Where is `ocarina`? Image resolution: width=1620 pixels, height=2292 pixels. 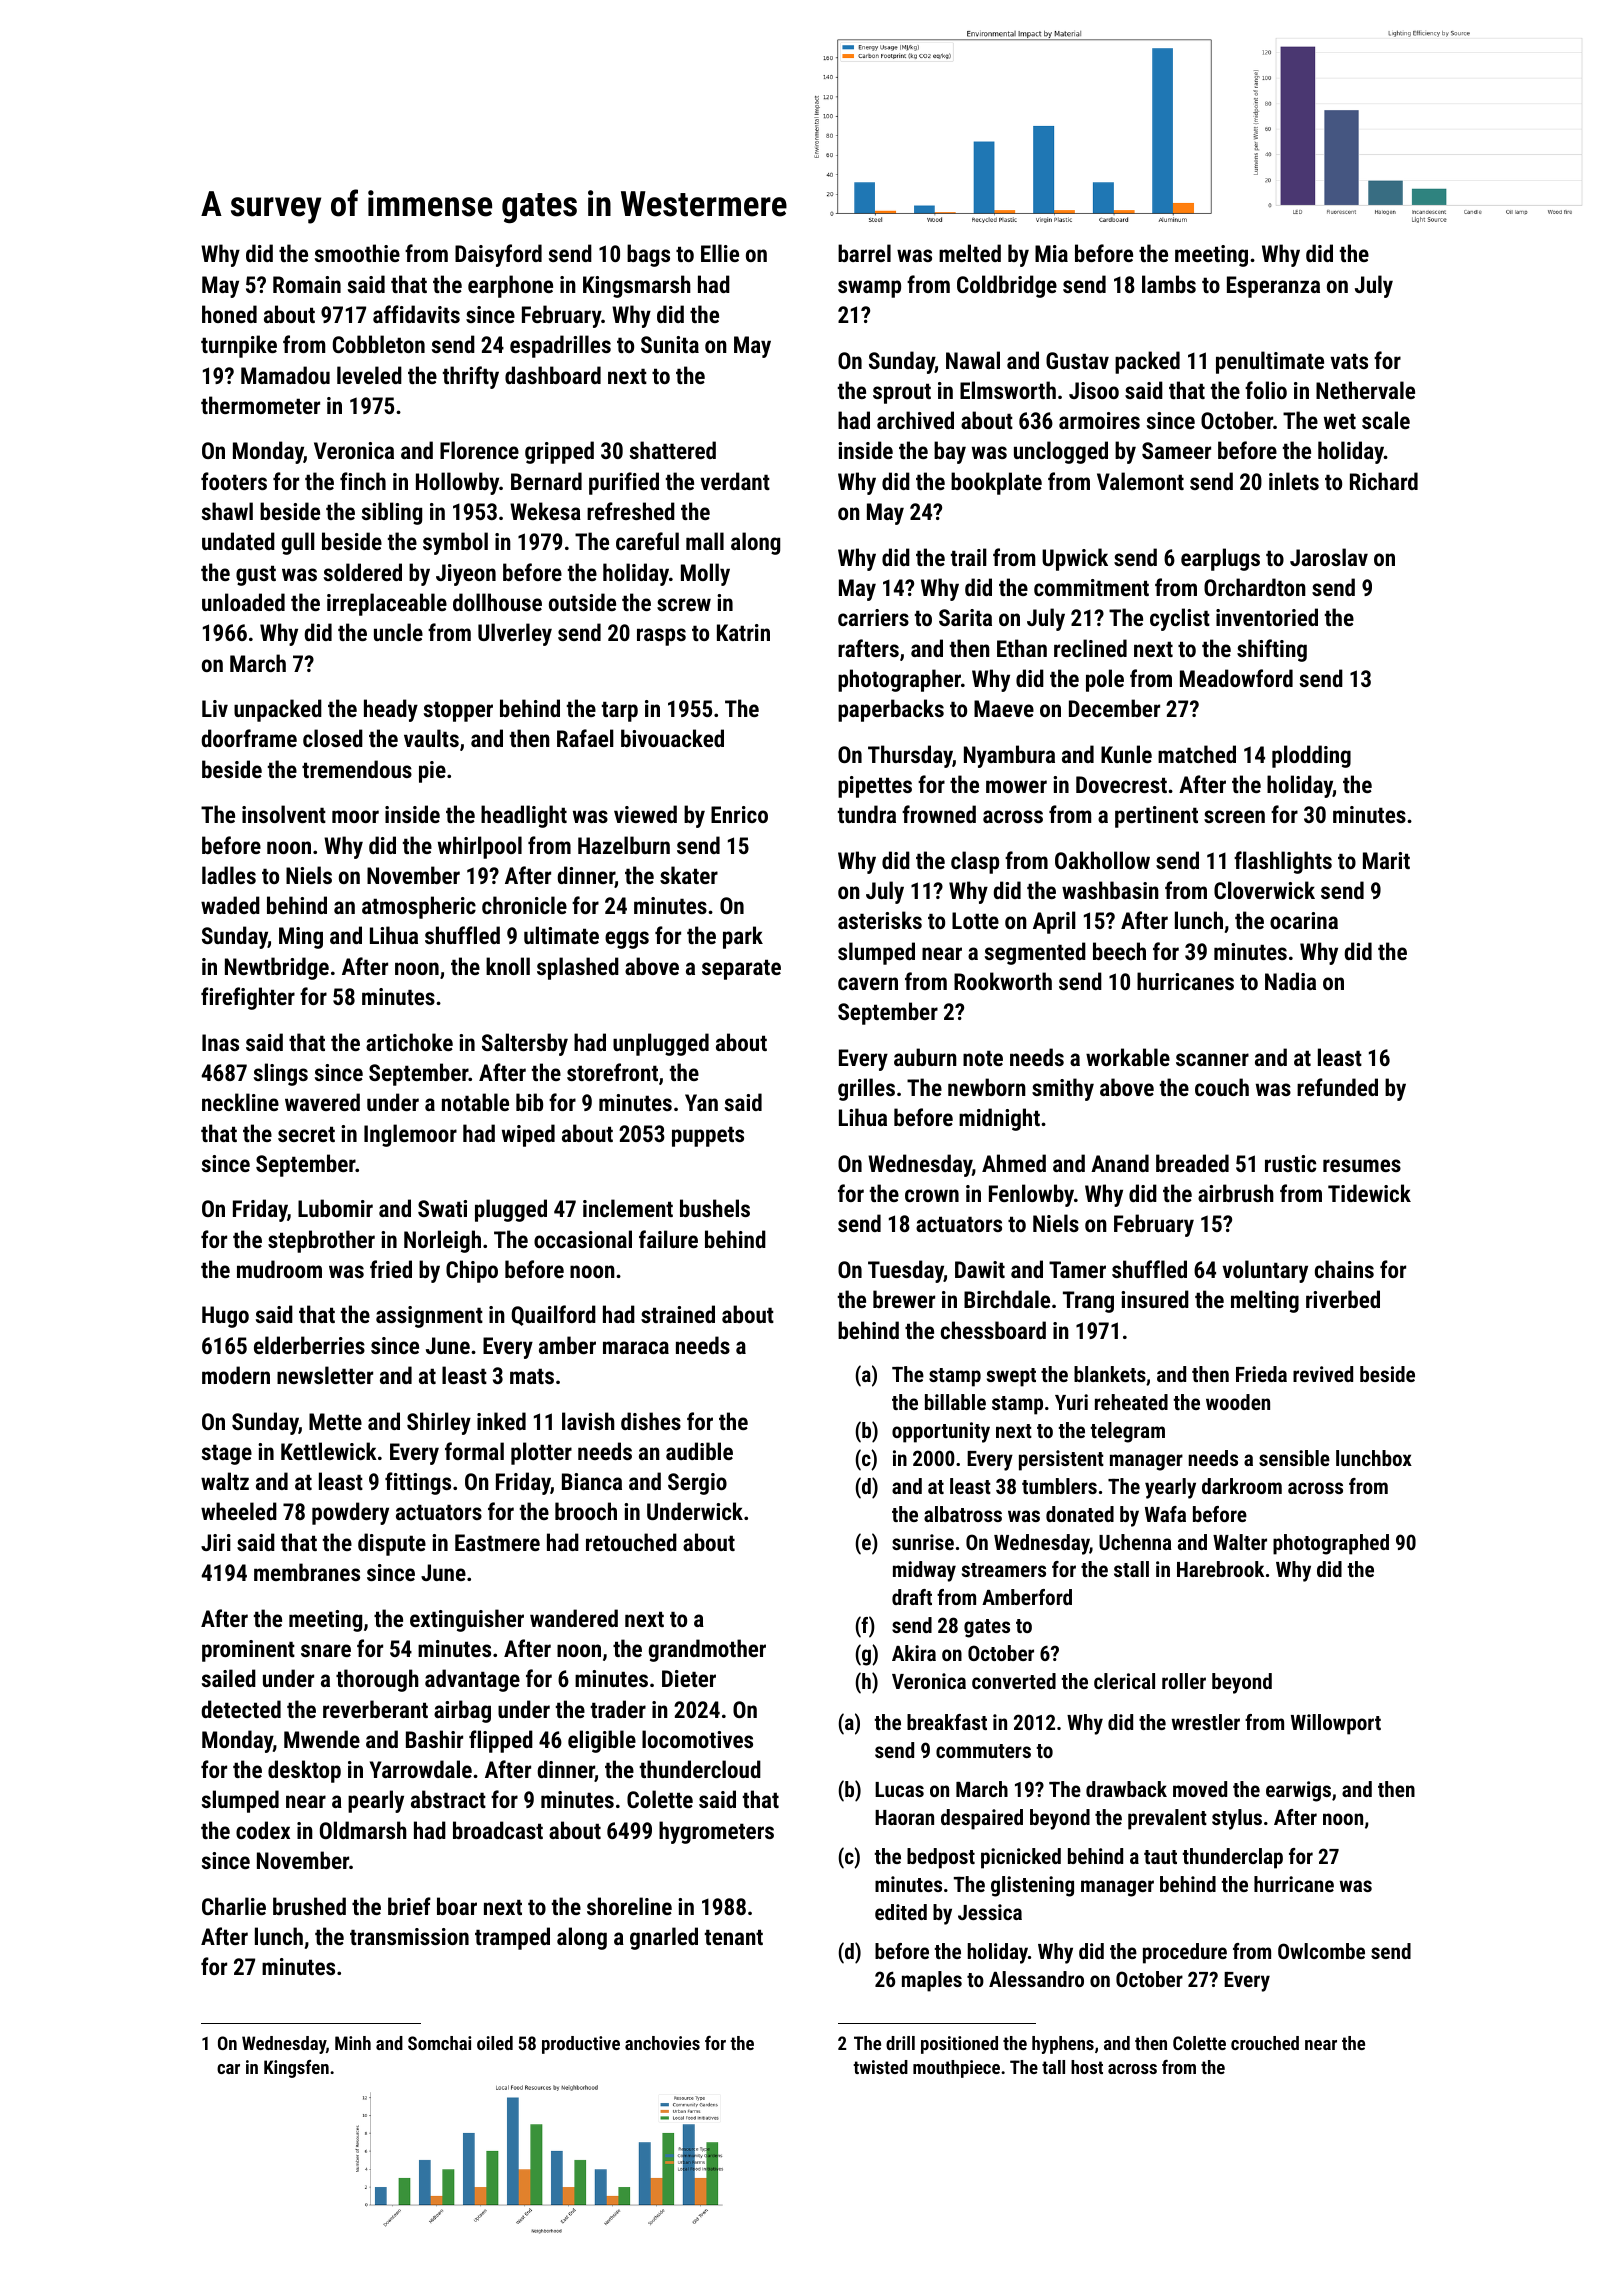
ocarina is located at coordinates (1304, 920).
